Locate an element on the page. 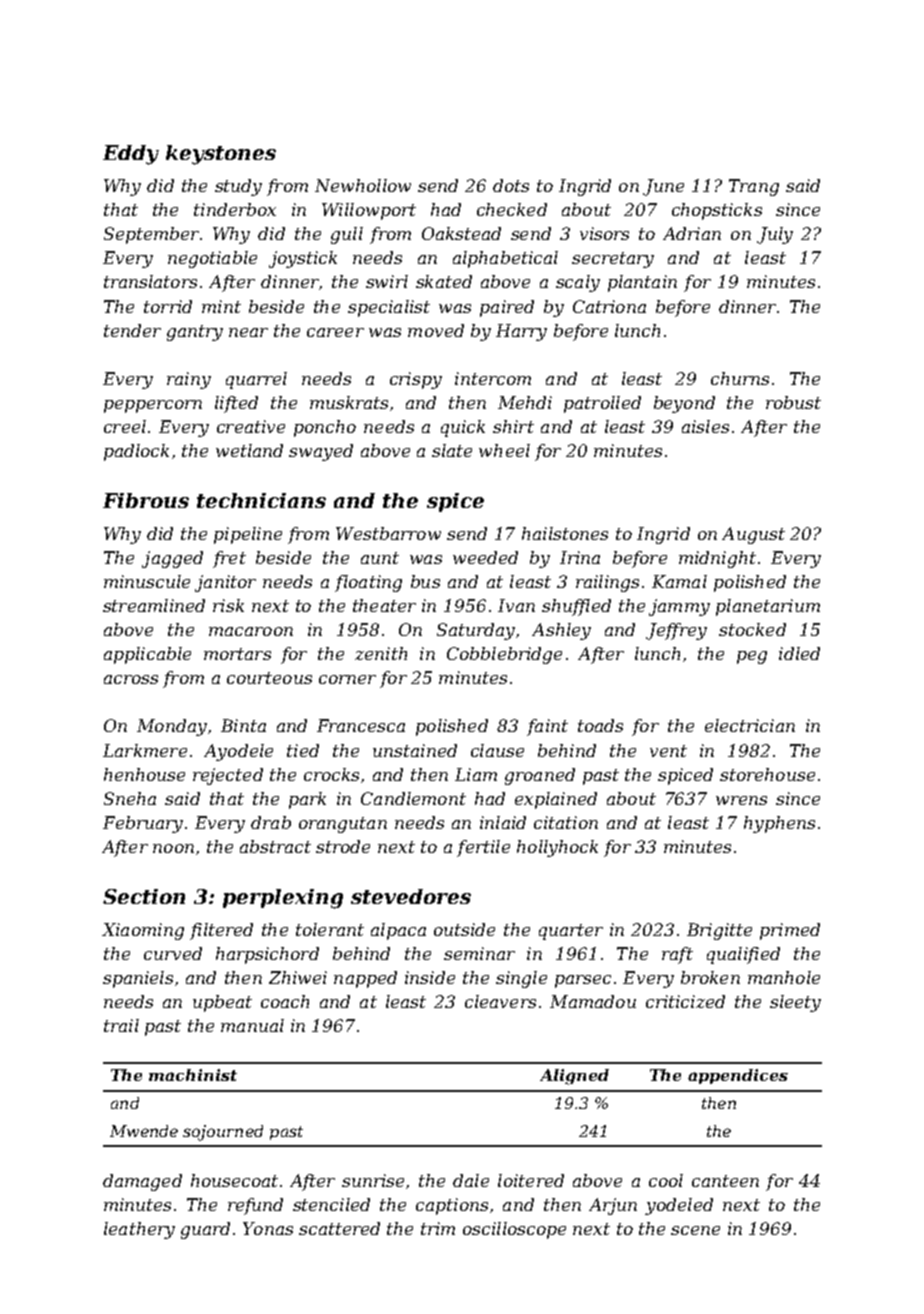 This document has height=1314, width=924. wetland is located at coordinates (249, 450).
